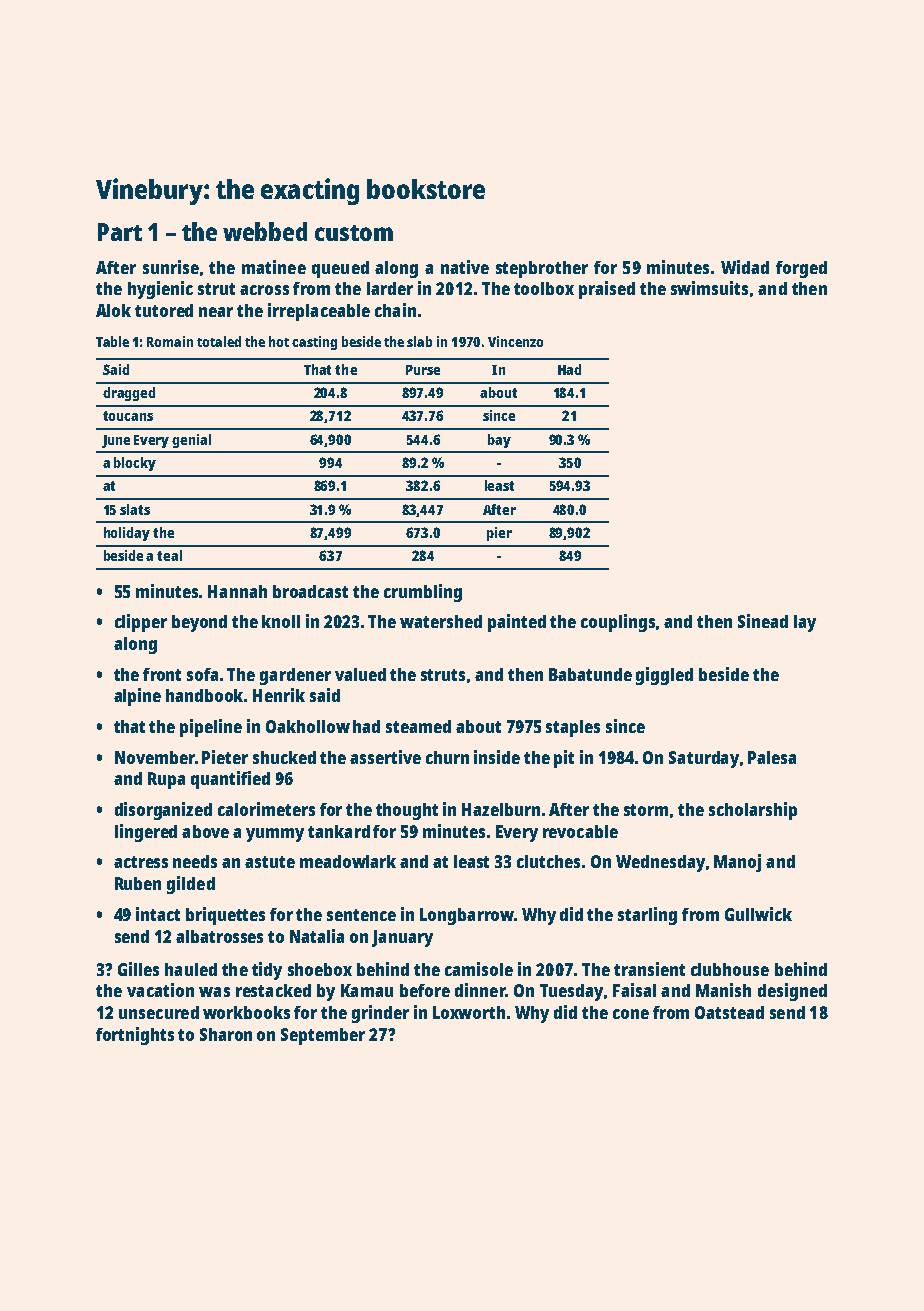  What do you see at coordinates (607, 290) in the screenshot?
I see `praised` at bounding box center [607, 290].
